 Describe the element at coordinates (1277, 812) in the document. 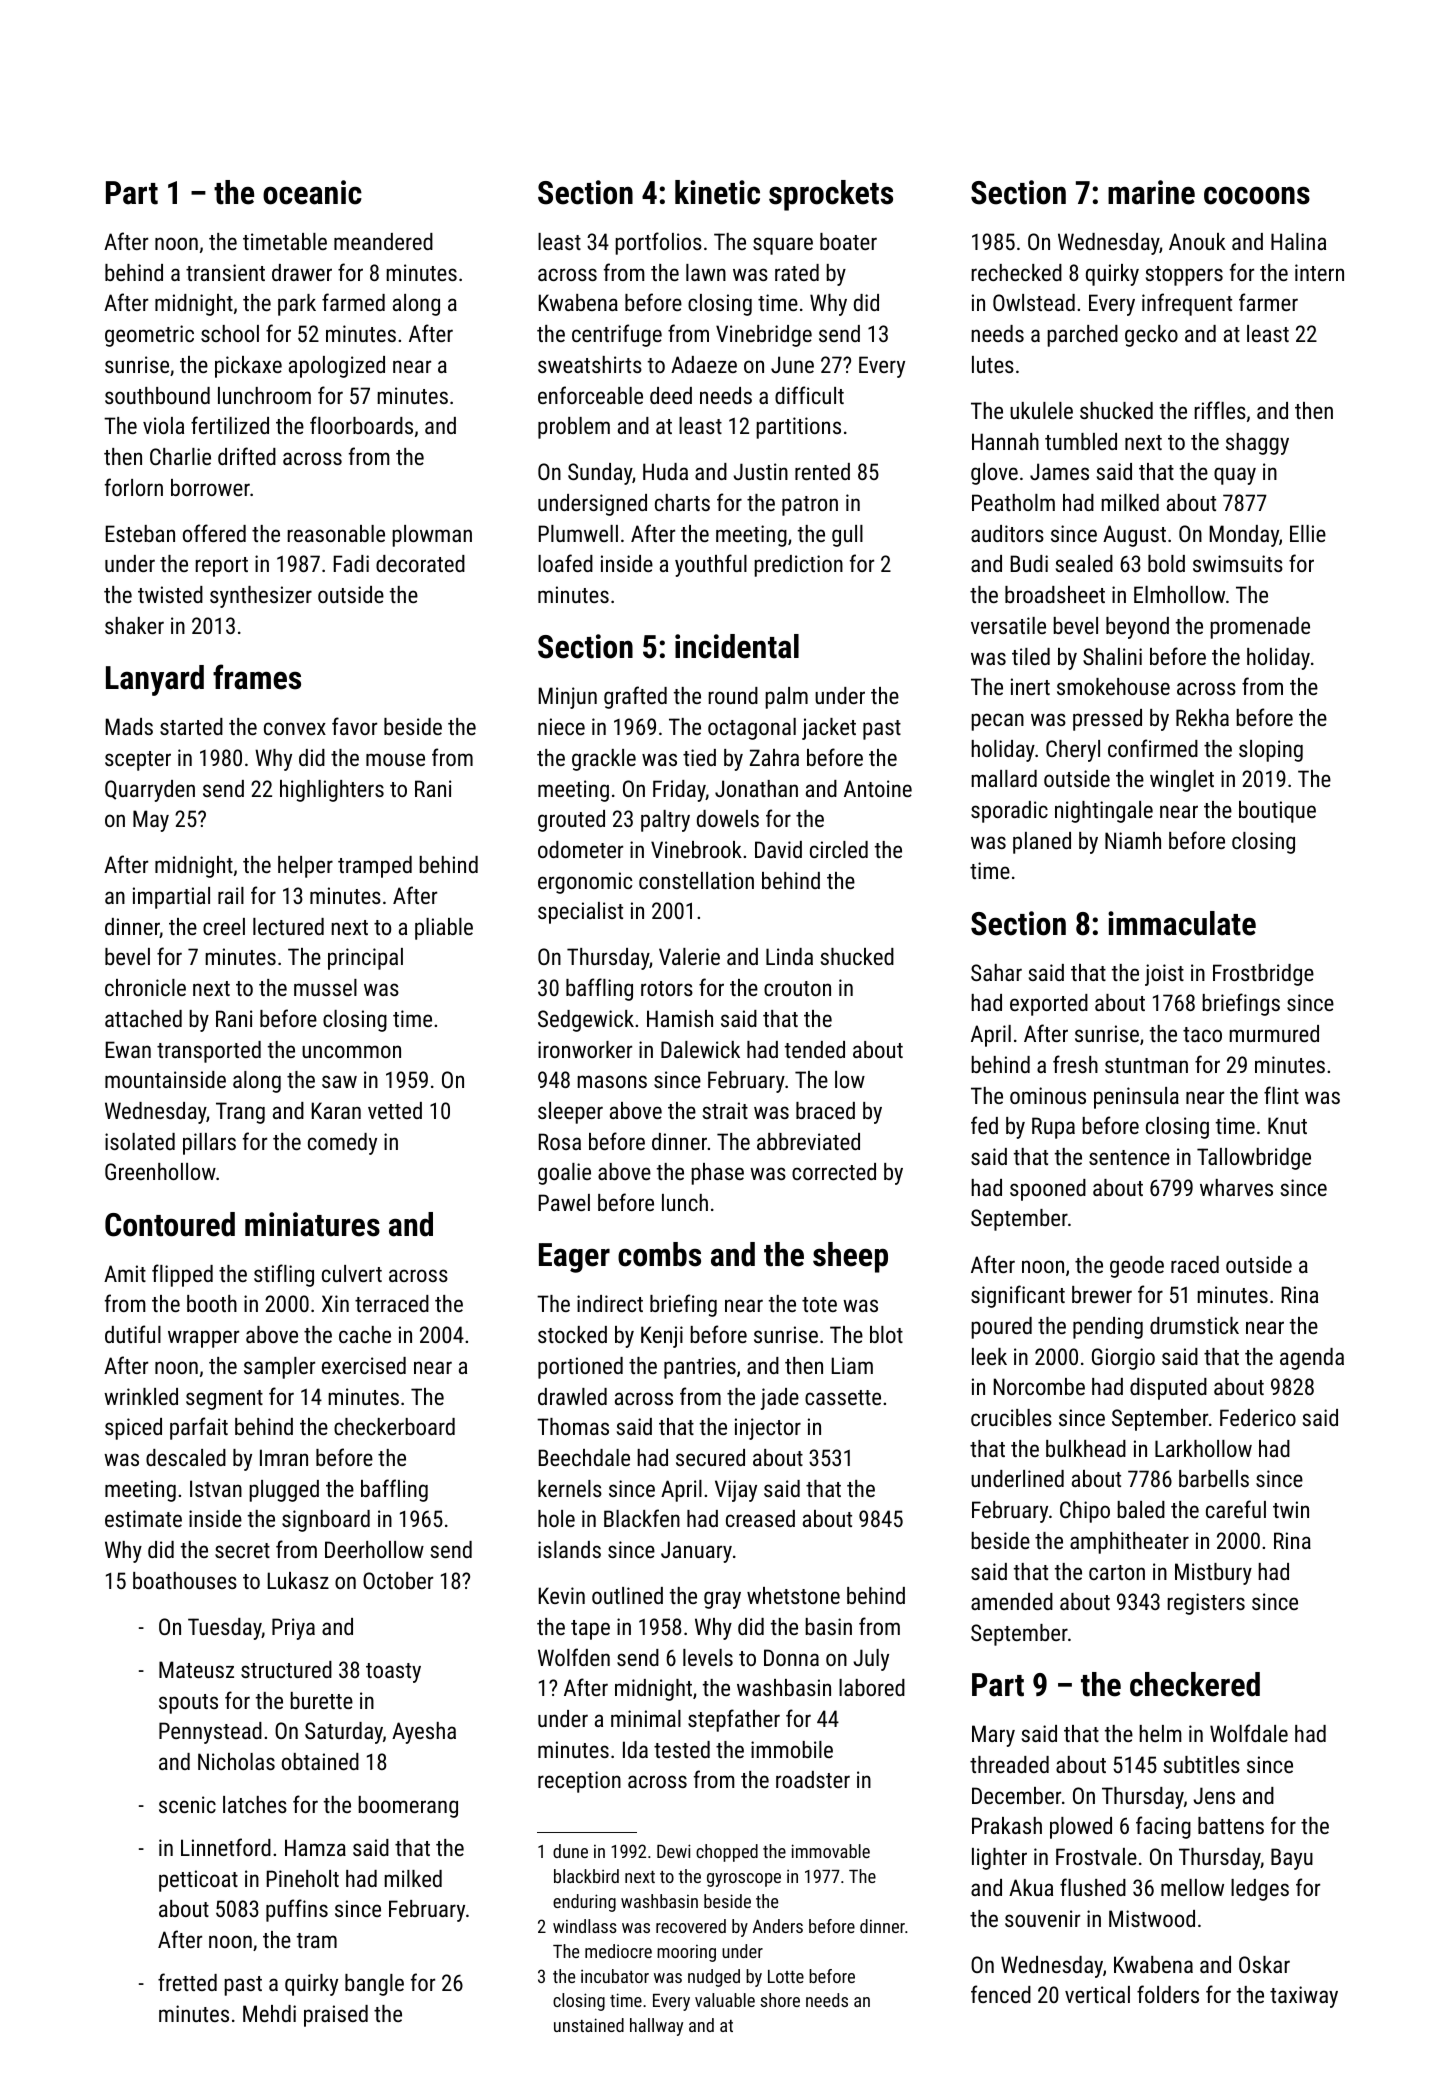

I see `boutique` at that location.
